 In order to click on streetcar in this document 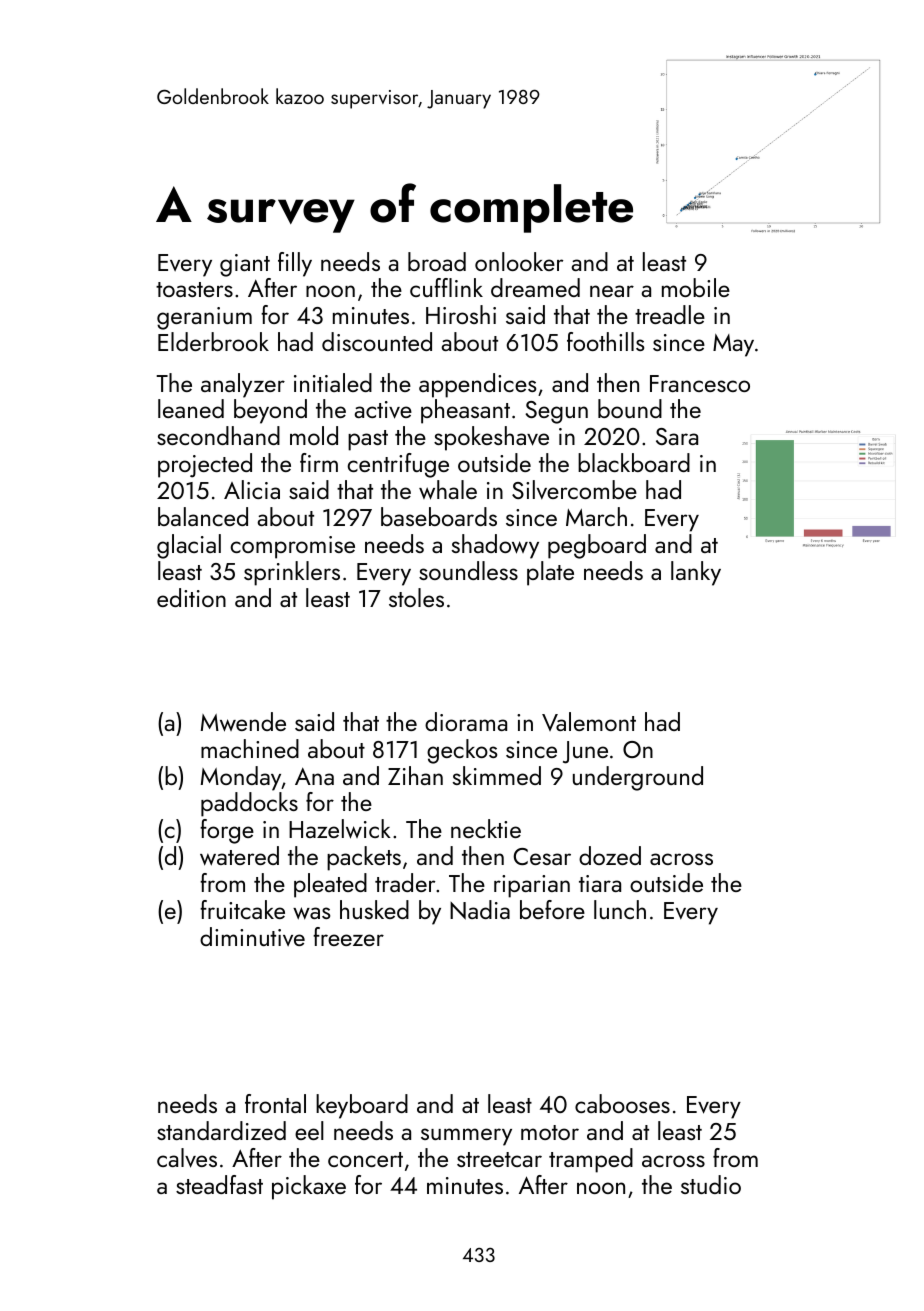, I will do `click(499, 1159)`.
